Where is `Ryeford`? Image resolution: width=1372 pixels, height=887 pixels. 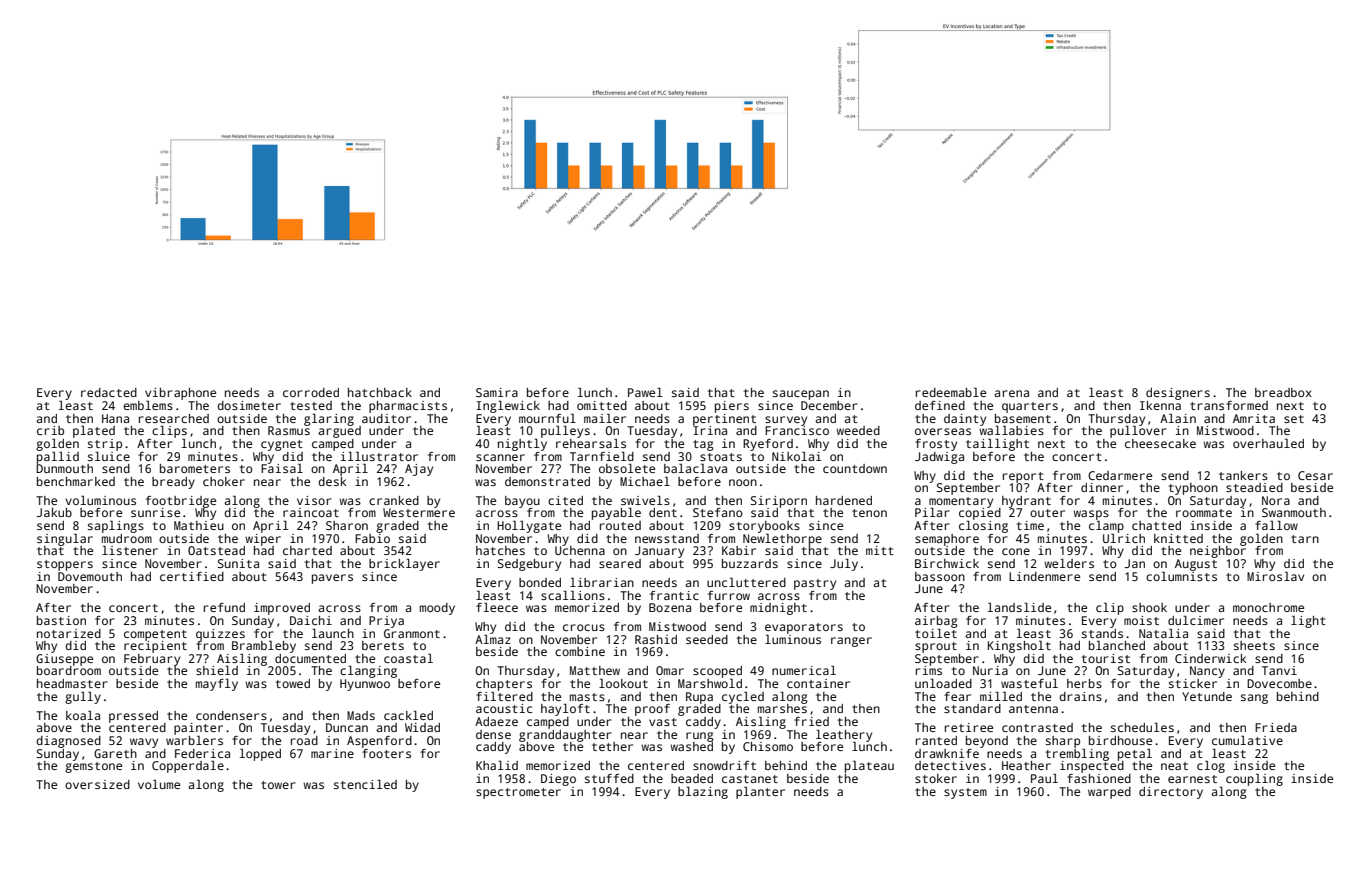 Ryeford is located at coordinates (768, 445).
